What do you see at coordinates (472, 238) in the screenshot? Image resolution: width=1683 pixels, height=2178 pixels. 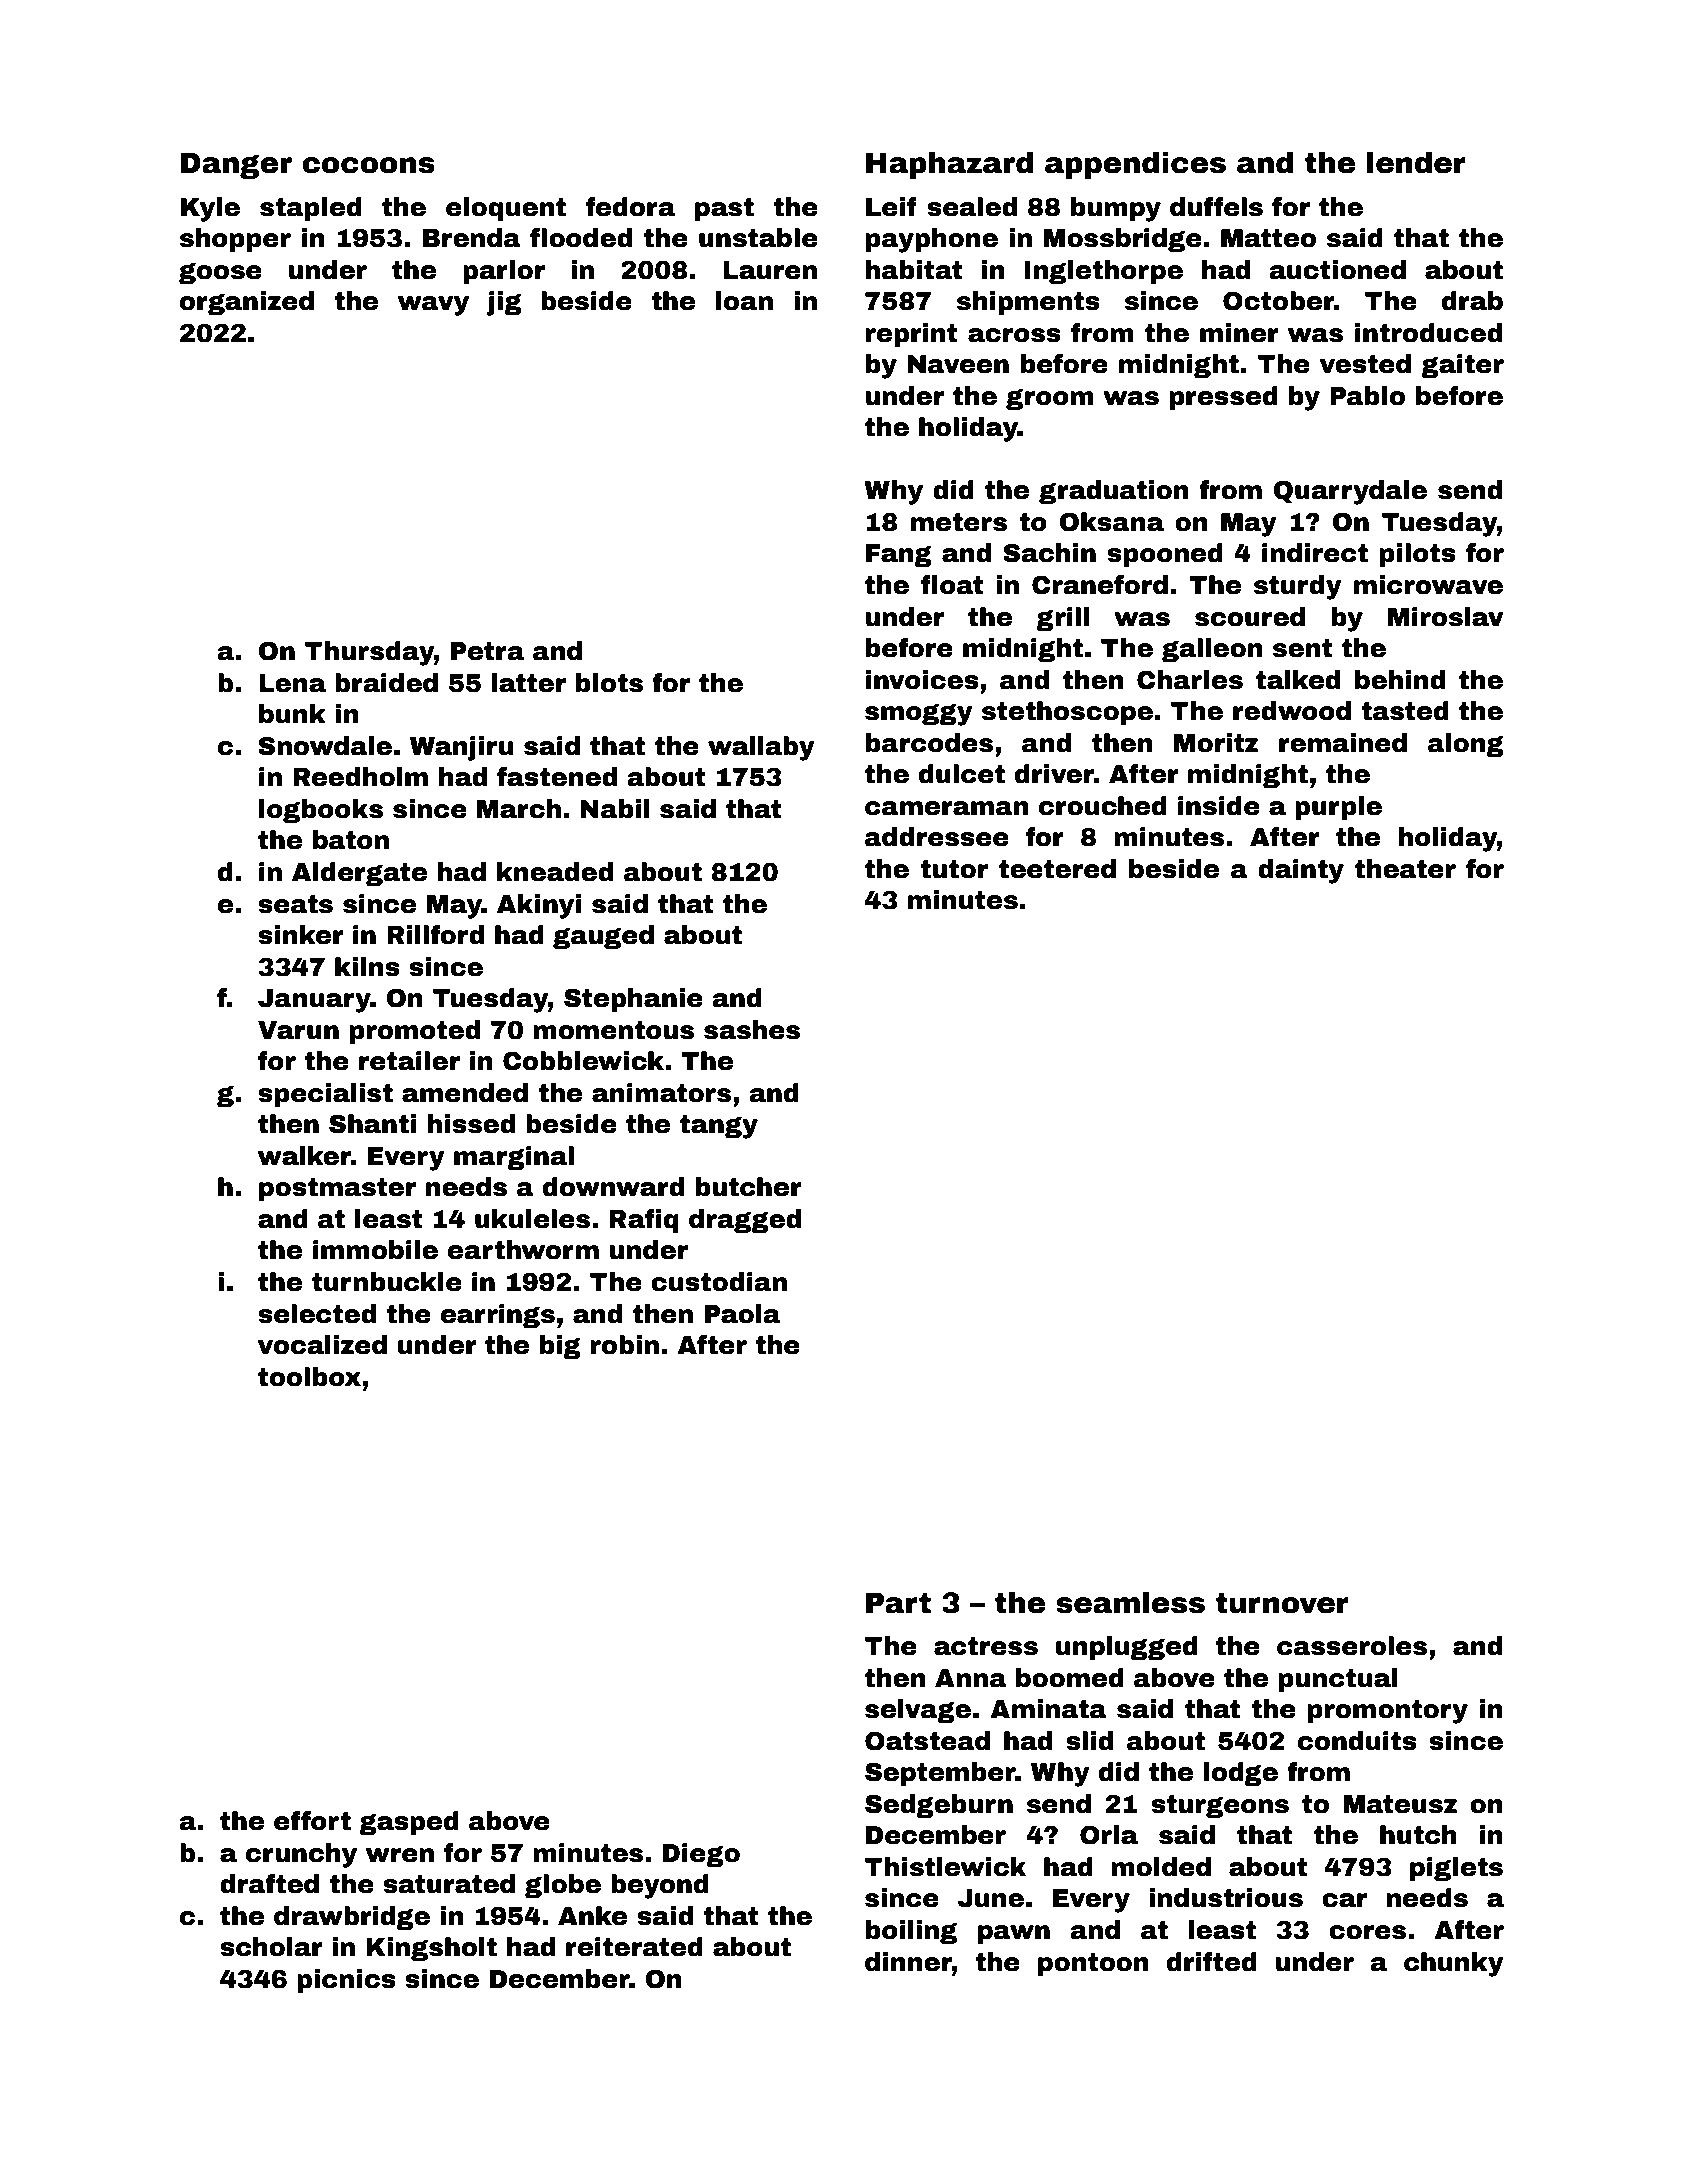 I see `Brenda` at bounding box center [472, 238].
